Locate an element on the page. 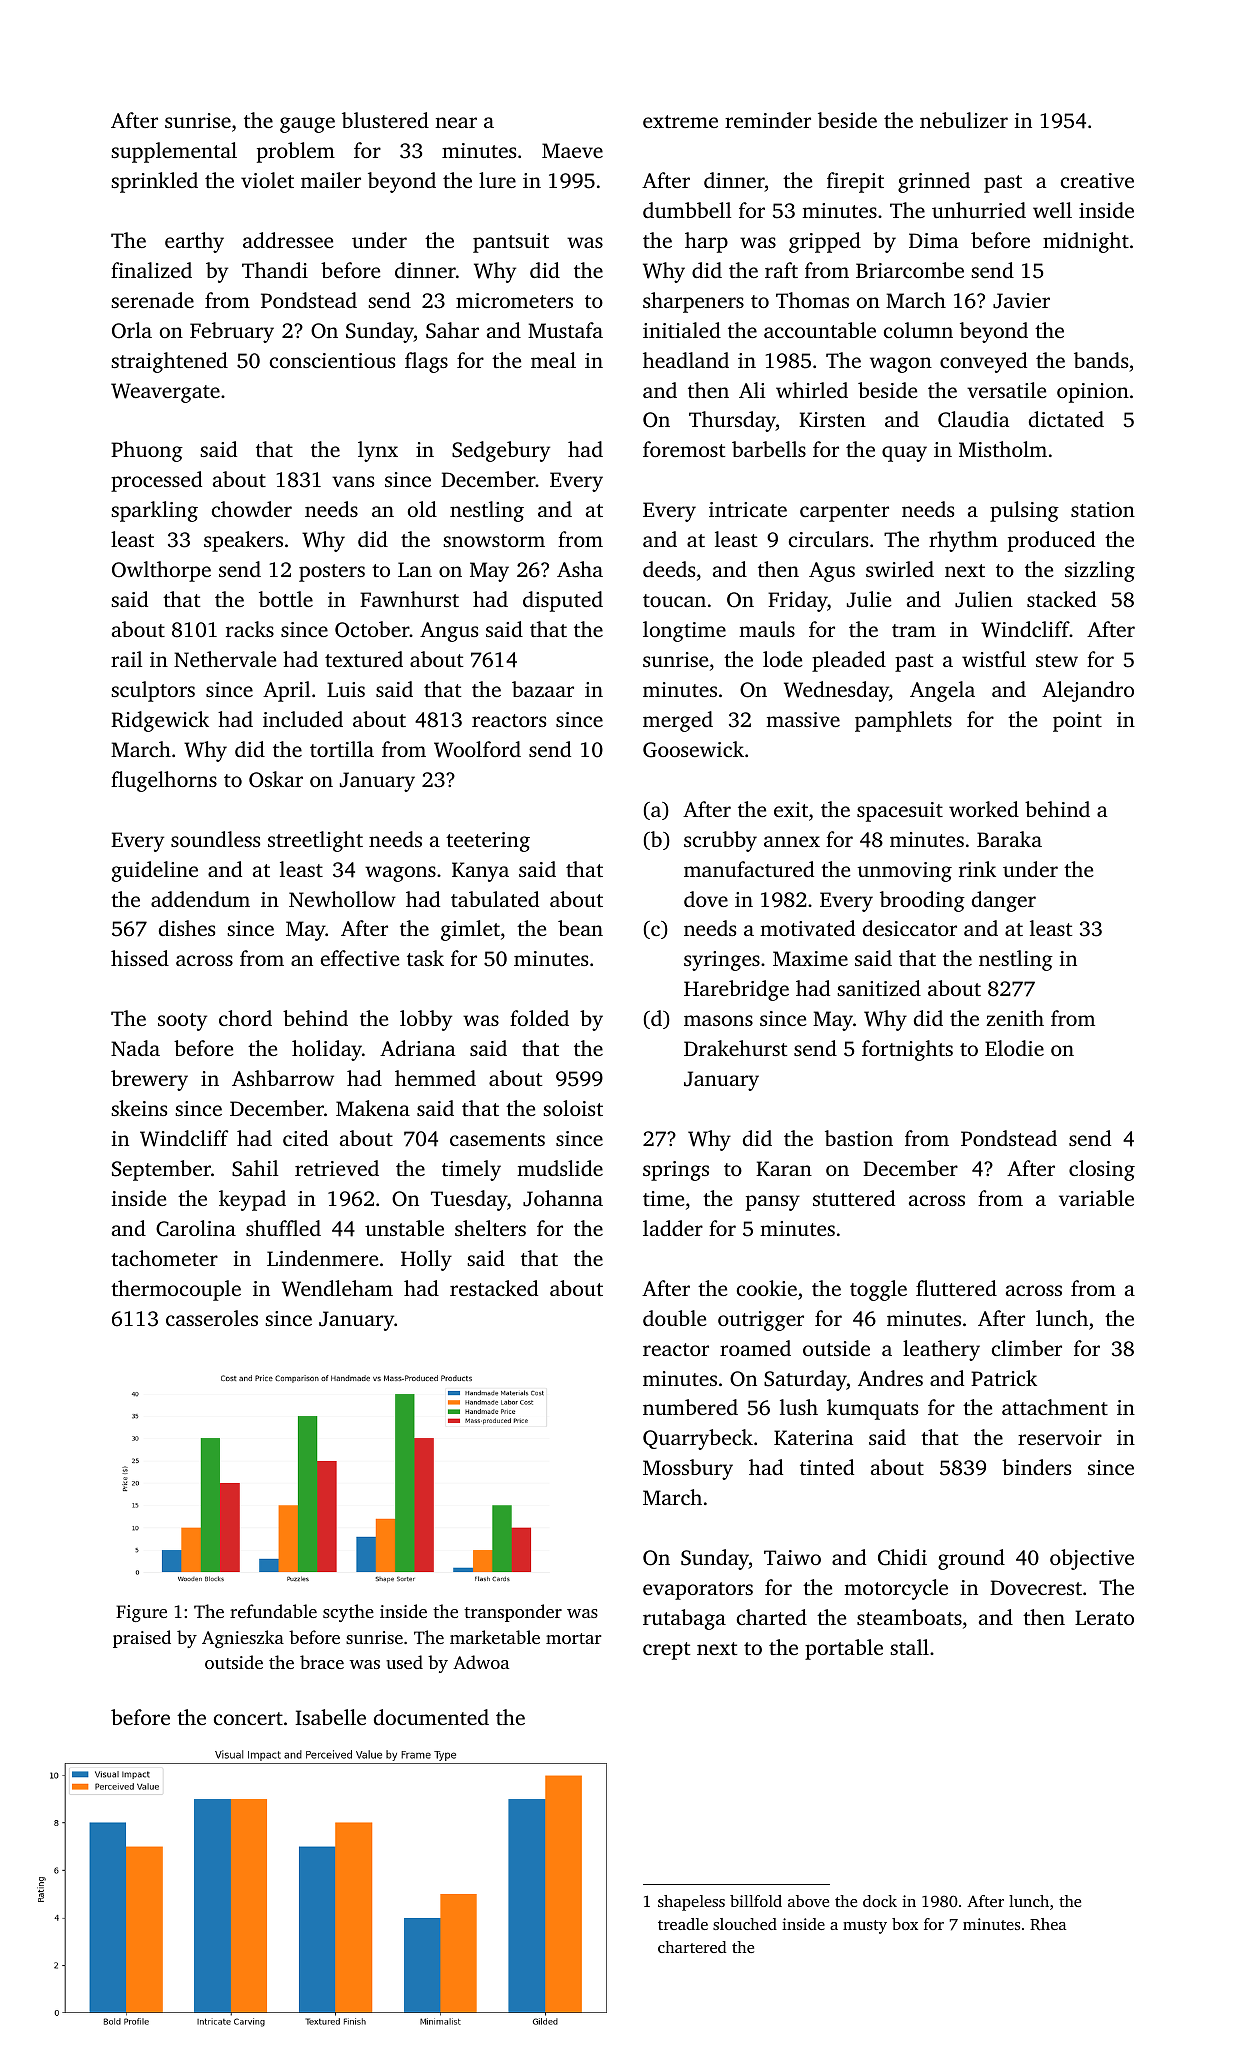 Image resolution: width=1246 pixels, height=2053 pixels. supplemental is located at coordinates (174, 152).
